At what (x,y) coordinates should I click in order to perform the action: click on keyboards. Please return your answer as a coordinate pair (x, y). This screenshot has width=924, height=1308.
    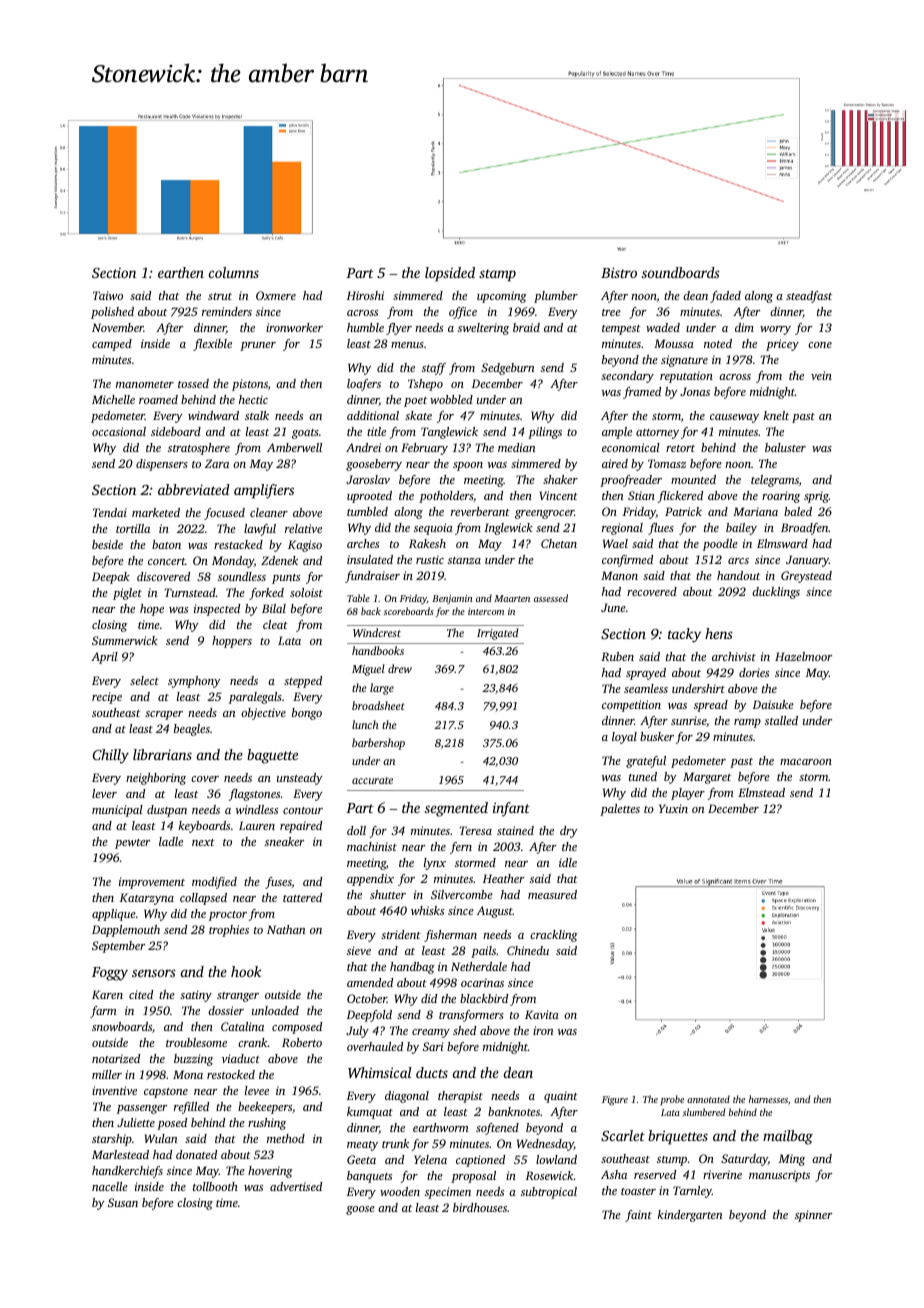
    Looking at the image, I should click on (204, 827).
